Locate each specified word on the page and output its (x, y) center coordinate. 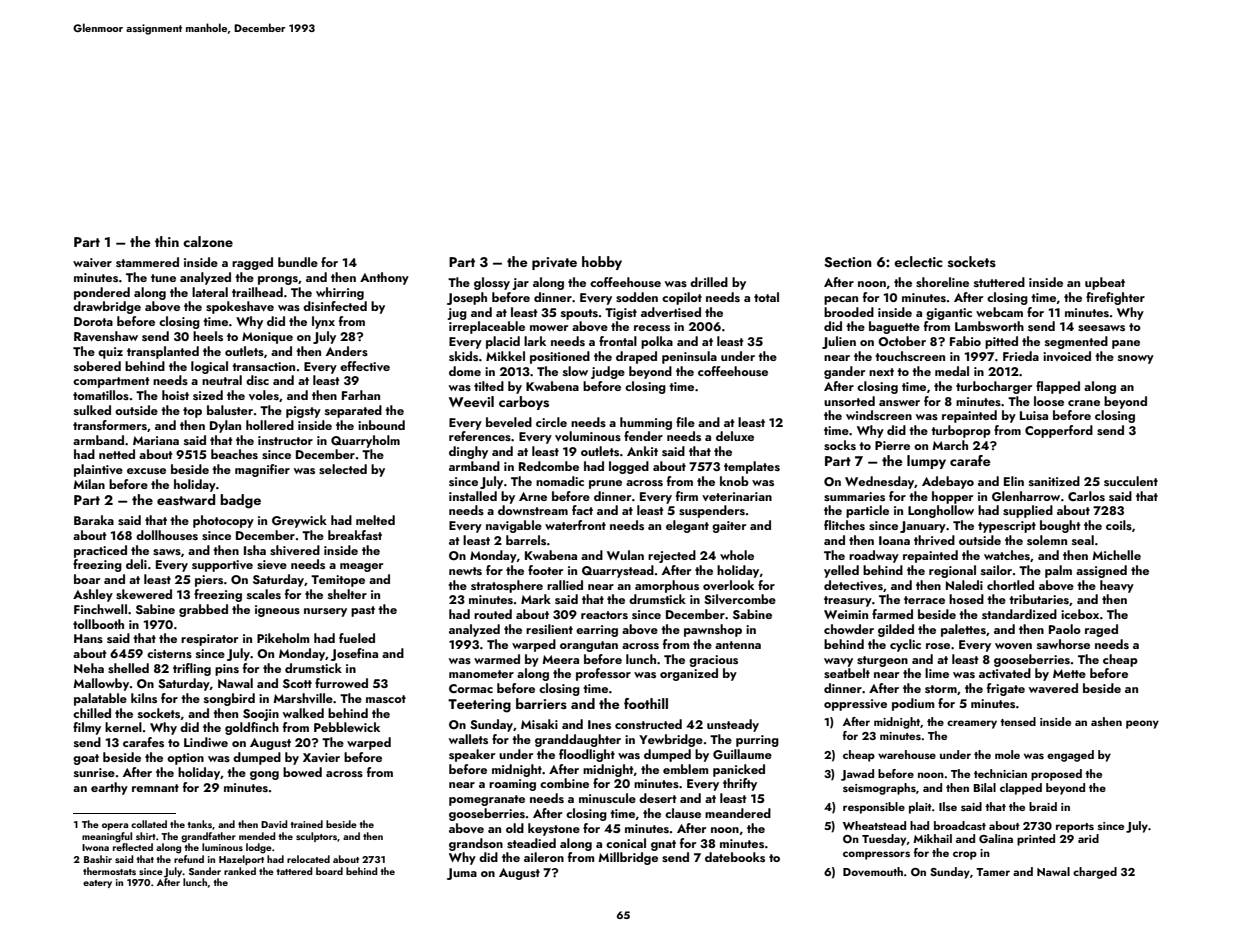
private (554, 263)
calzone (208, 241)
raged (1101, 630)
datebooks (735, 857)
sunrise (94, 772)
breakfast (355, 535)
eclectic (918, 261)
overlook (728, 585)
